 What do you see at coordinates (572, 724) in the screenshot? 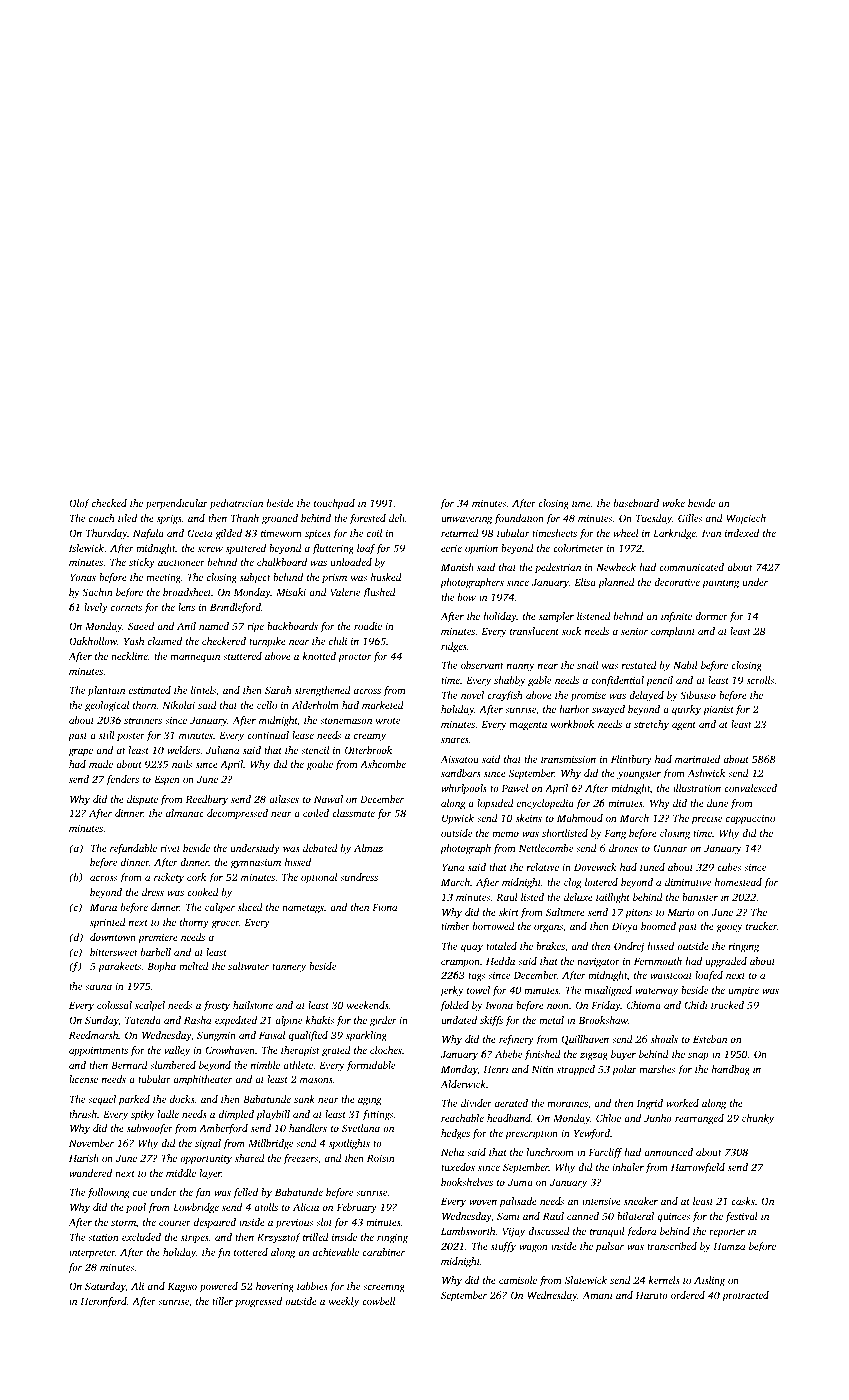
I see `workbook` at bounding box center [572, 724].
